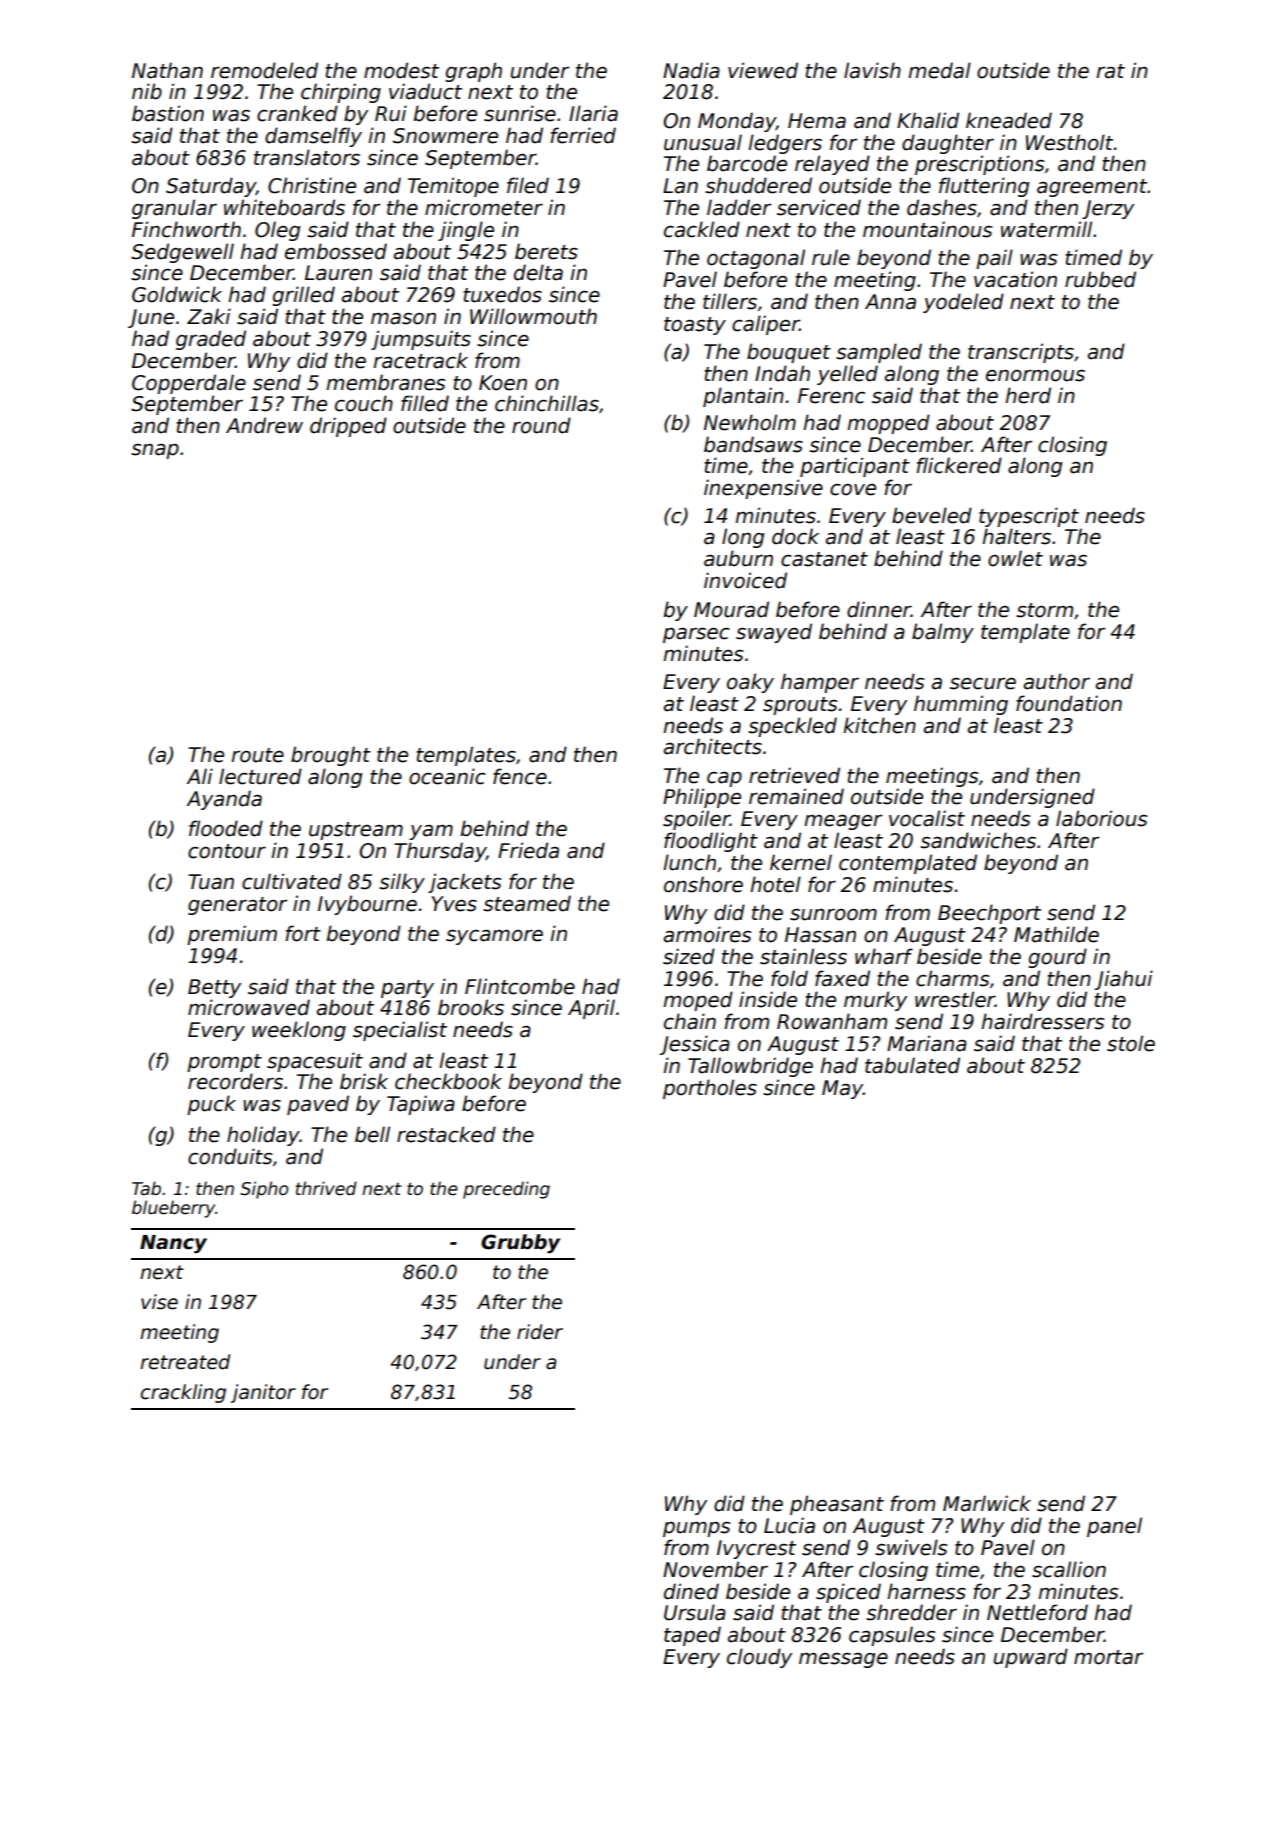  Describe the element at coordinates (692, 1636) in the image. I see `taped` at that location.
